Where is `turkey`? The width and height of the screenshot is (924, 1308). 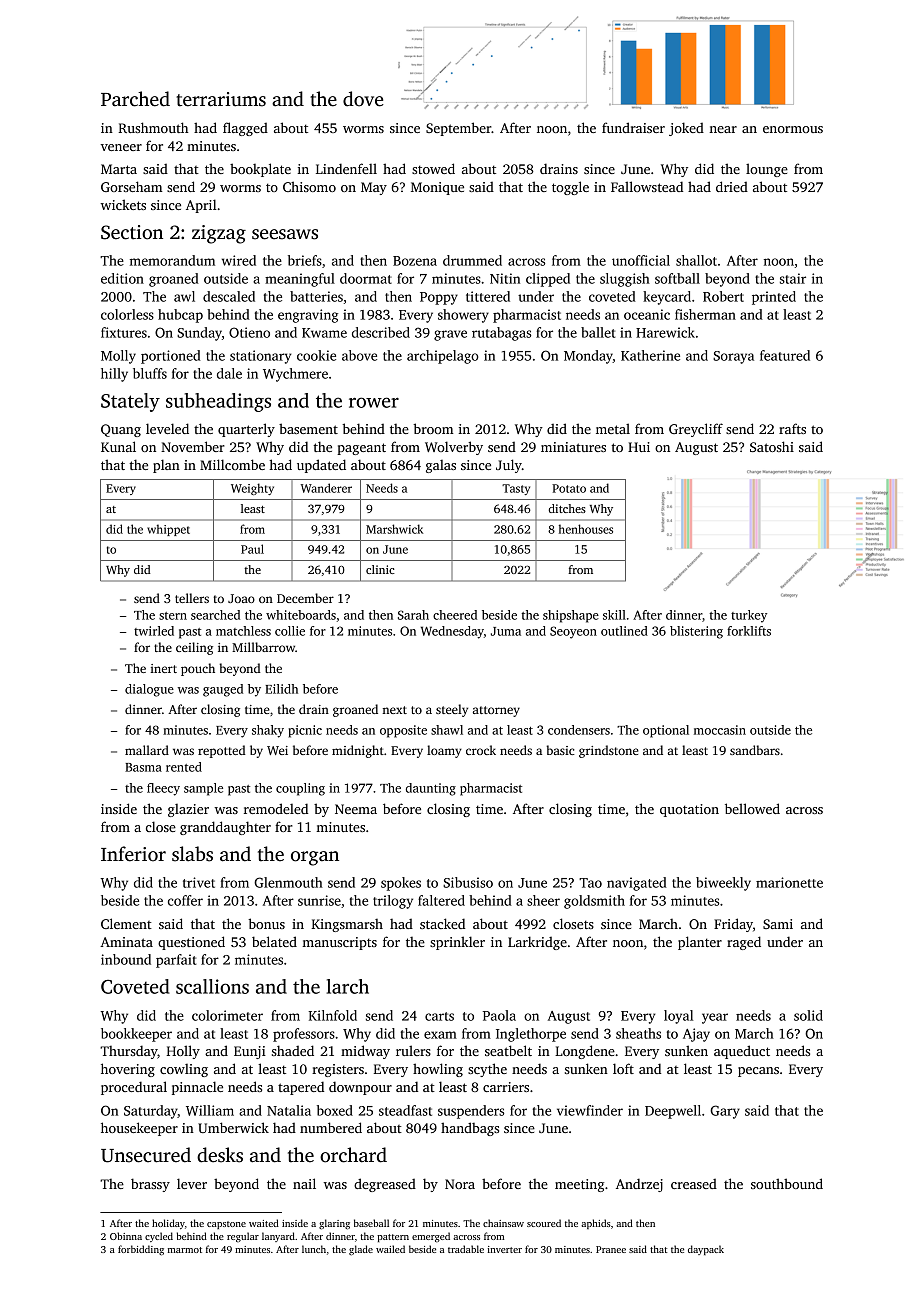
turkey is located at coordinates (749, 616).
